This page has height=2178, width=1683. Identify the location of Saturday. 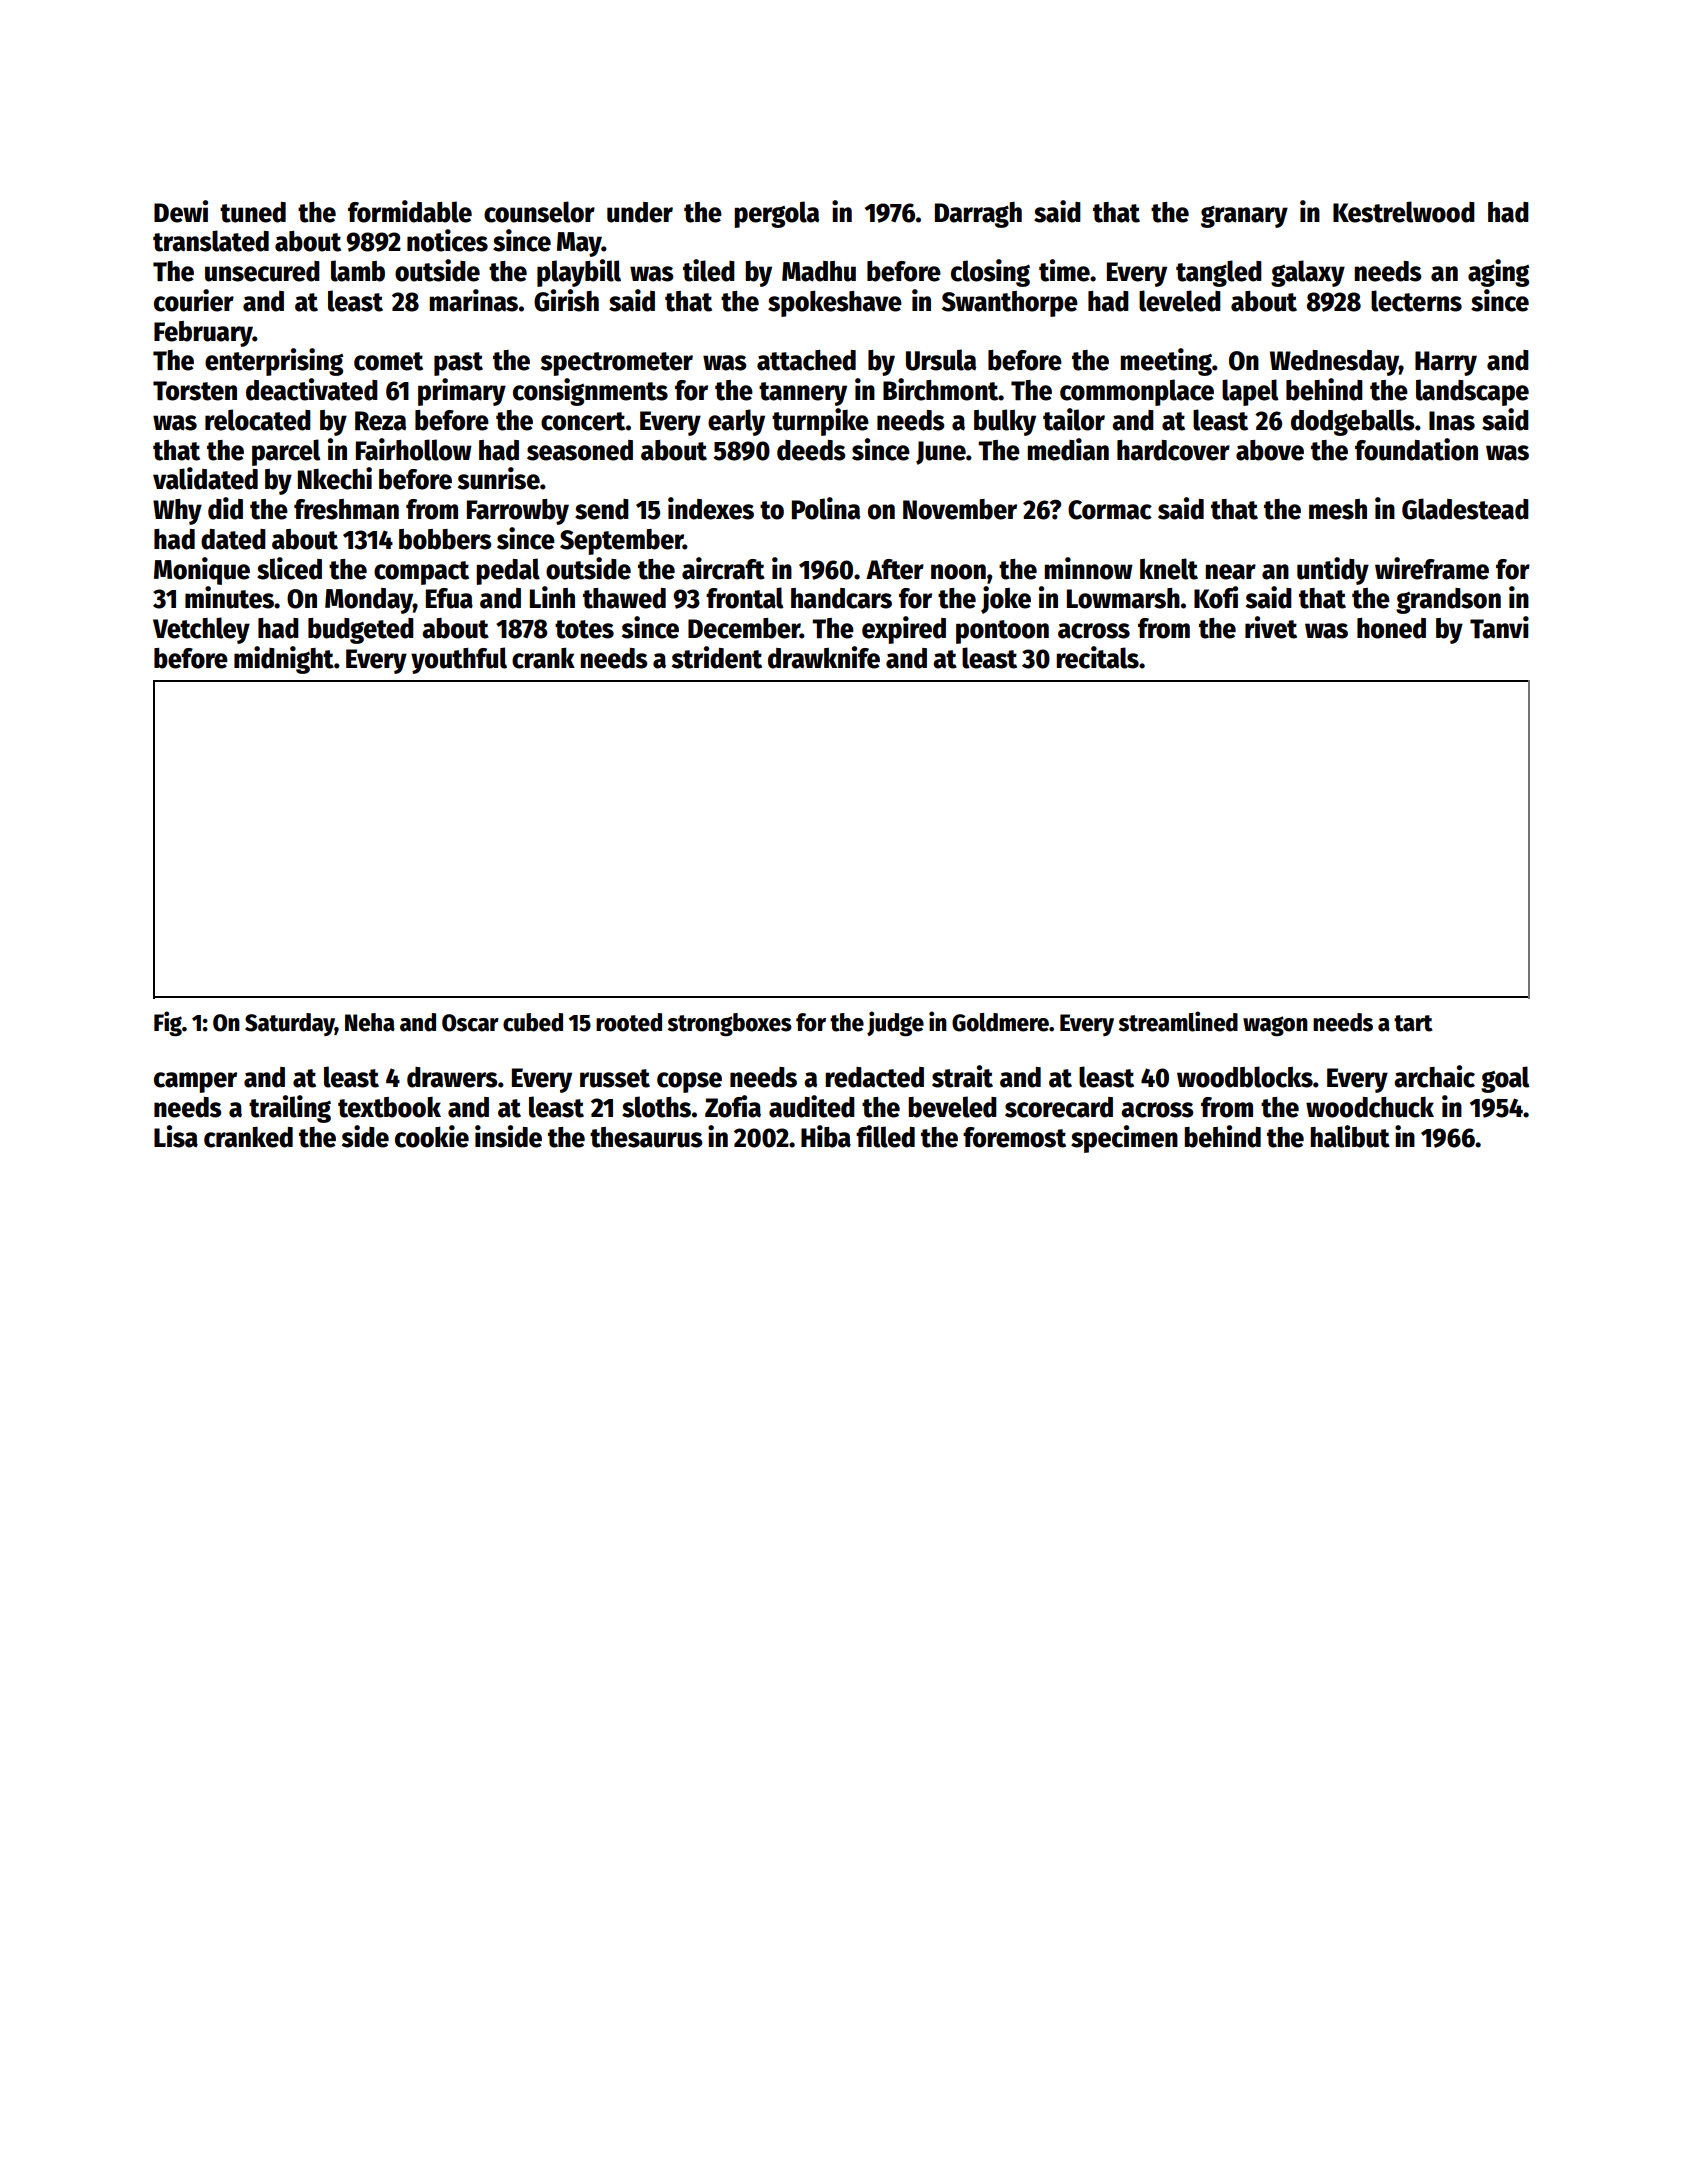
(290, 1024).
